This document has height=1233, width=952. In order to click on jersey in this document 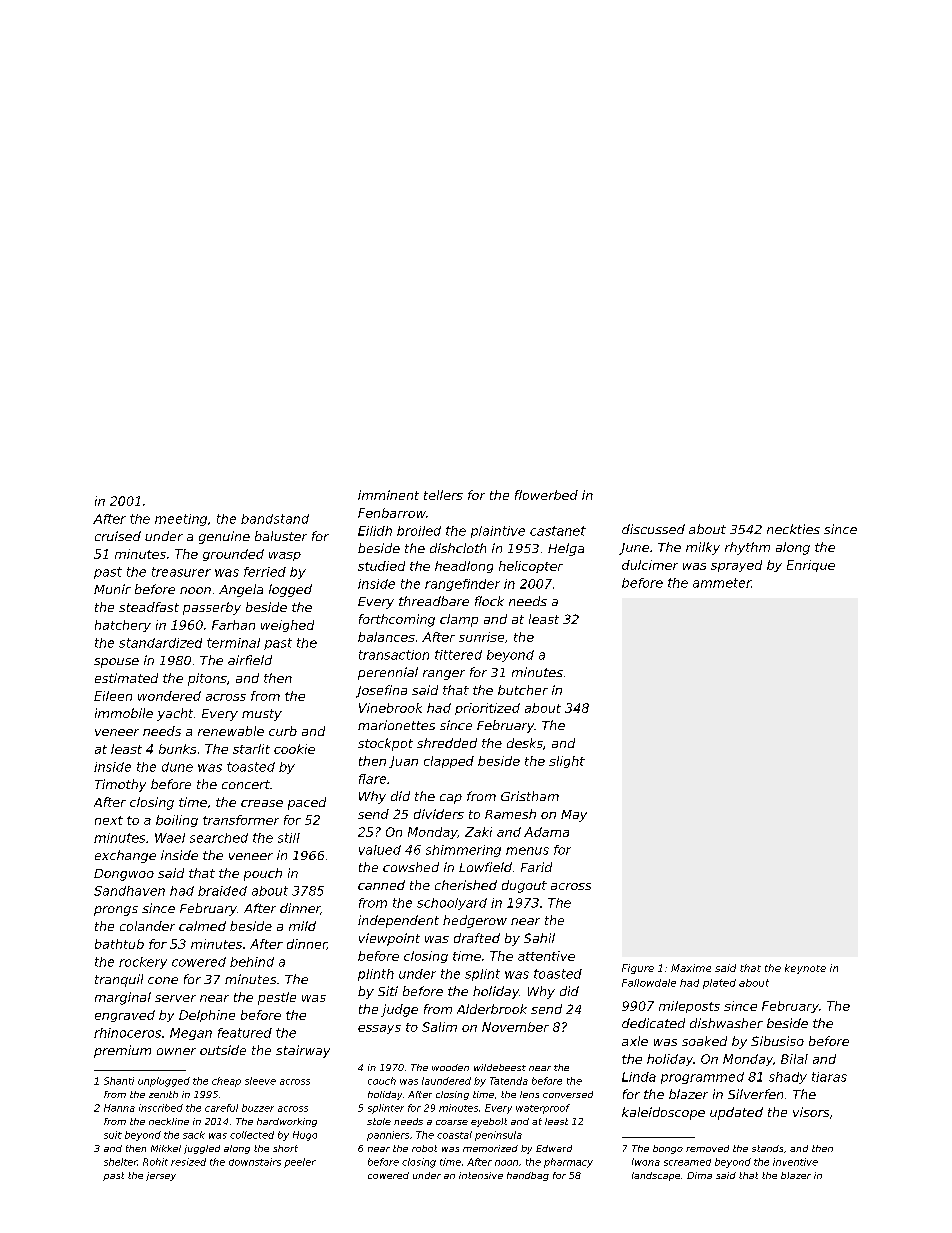, I will do `click(161, 1176)`.
